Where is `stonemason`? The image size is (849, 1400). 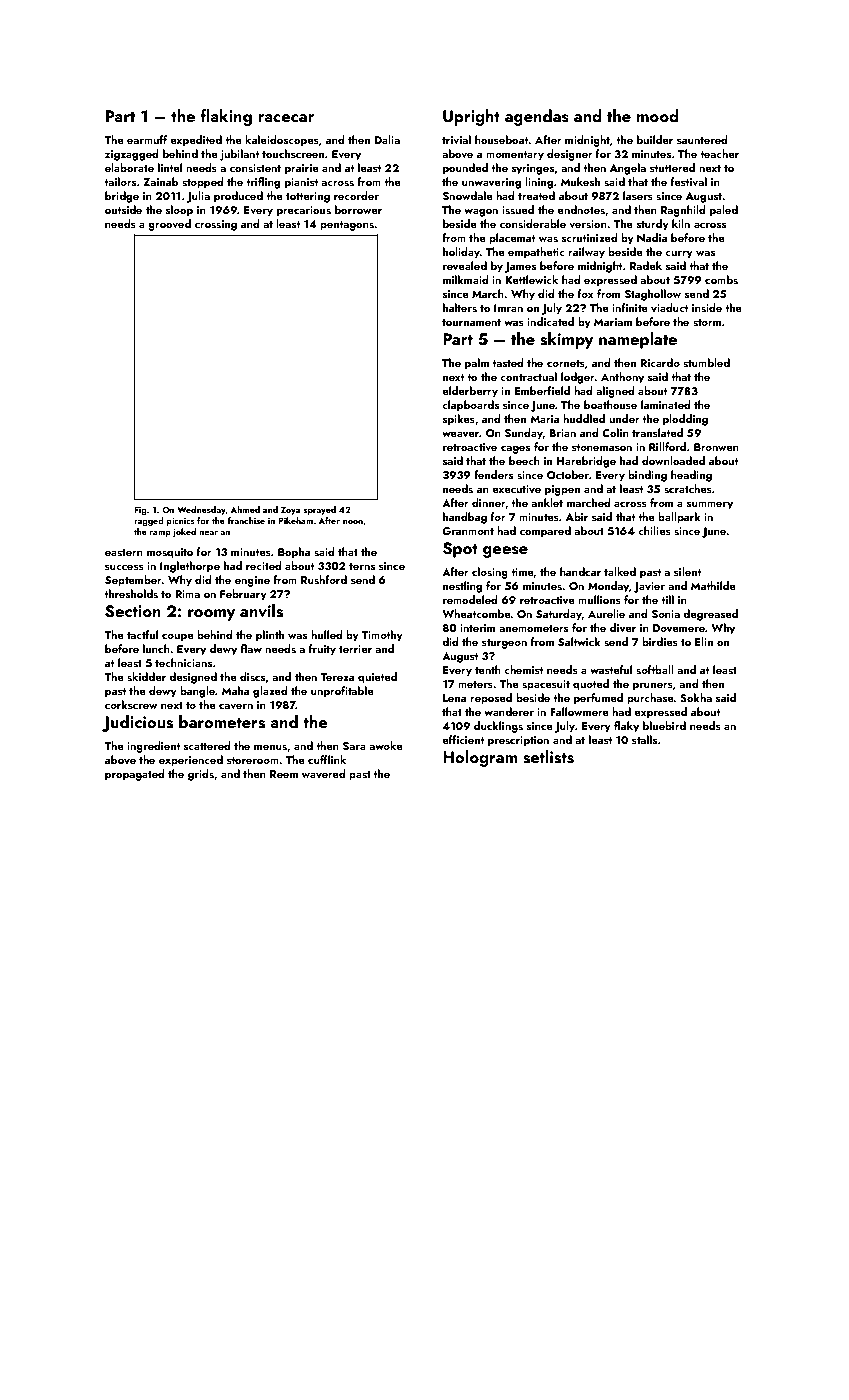
stonemason is located at coordinates (602, 447).
